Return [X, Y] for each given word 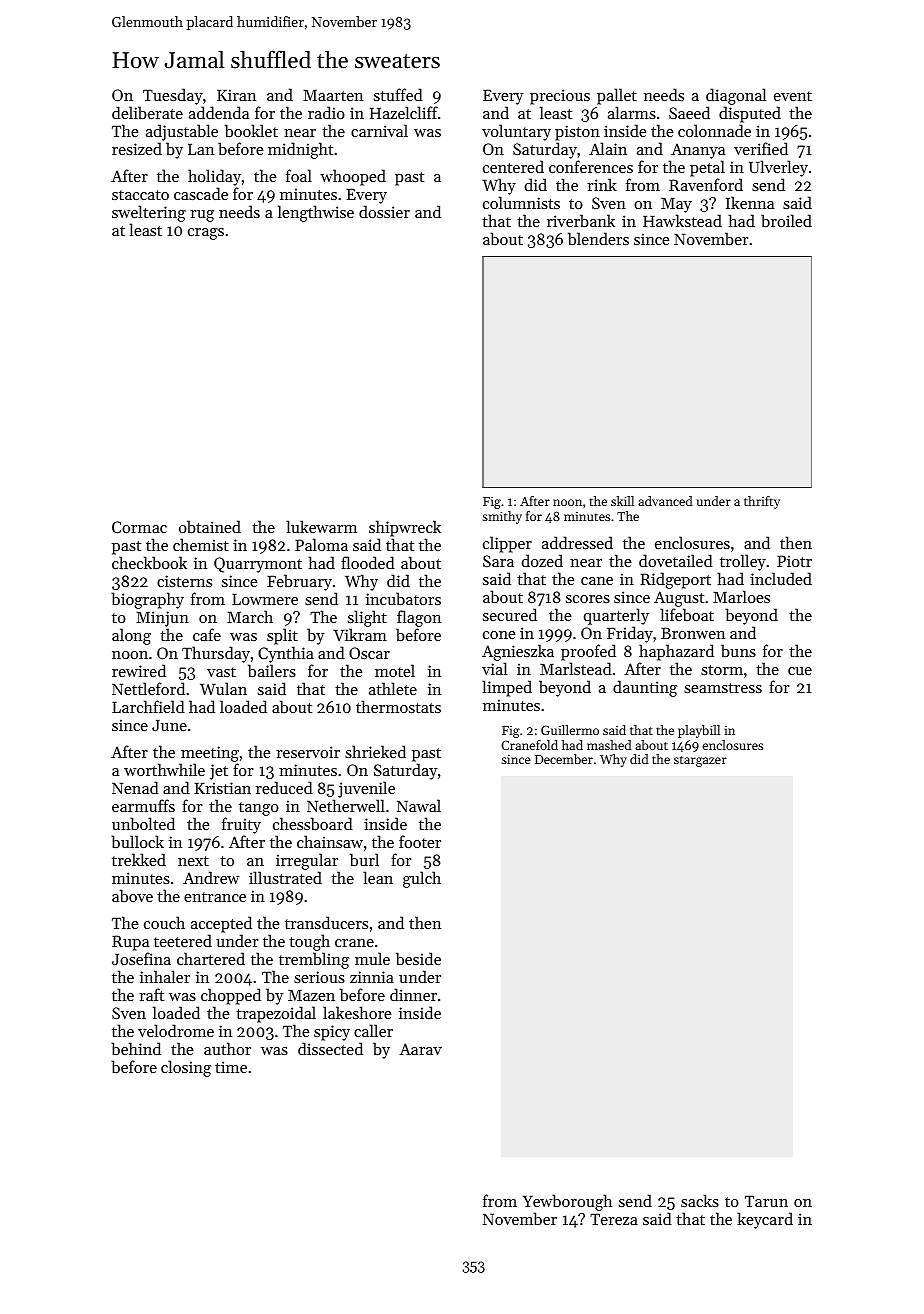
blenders [598, 238]
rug [202, 216]
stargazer [700, 761]
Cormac [139, 527]
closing [186, 1068]
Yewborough [567, 1202]
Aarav [420, 1049]
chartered [211, 958]
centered [513, 166]
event [793, 96]
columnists [521, 202]
